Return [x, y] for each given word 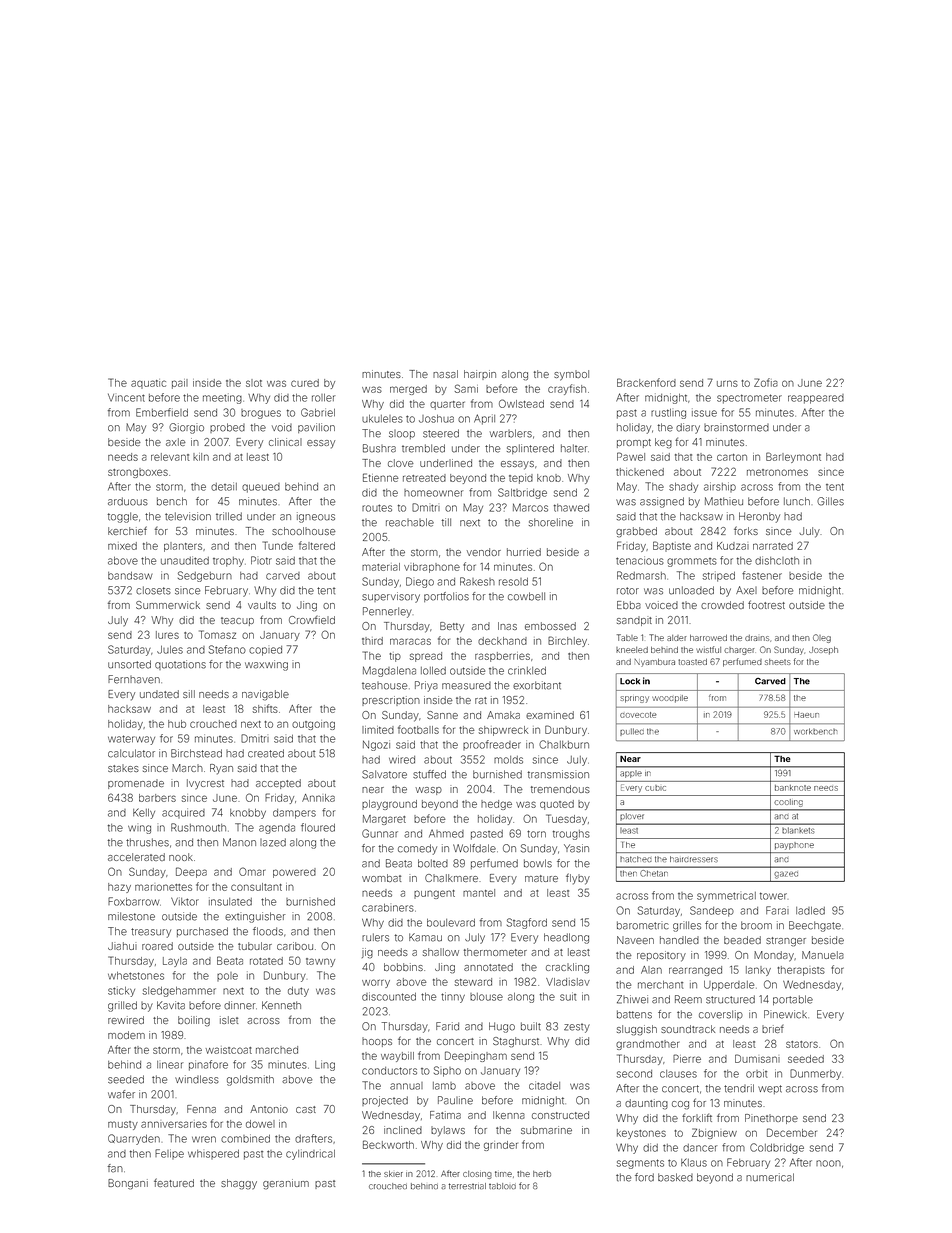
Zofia [766, 382]
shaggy [239, 1184]
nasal [445, 374]
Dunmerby [815, 1074]
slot [254, 383]
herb [542, 1174]
